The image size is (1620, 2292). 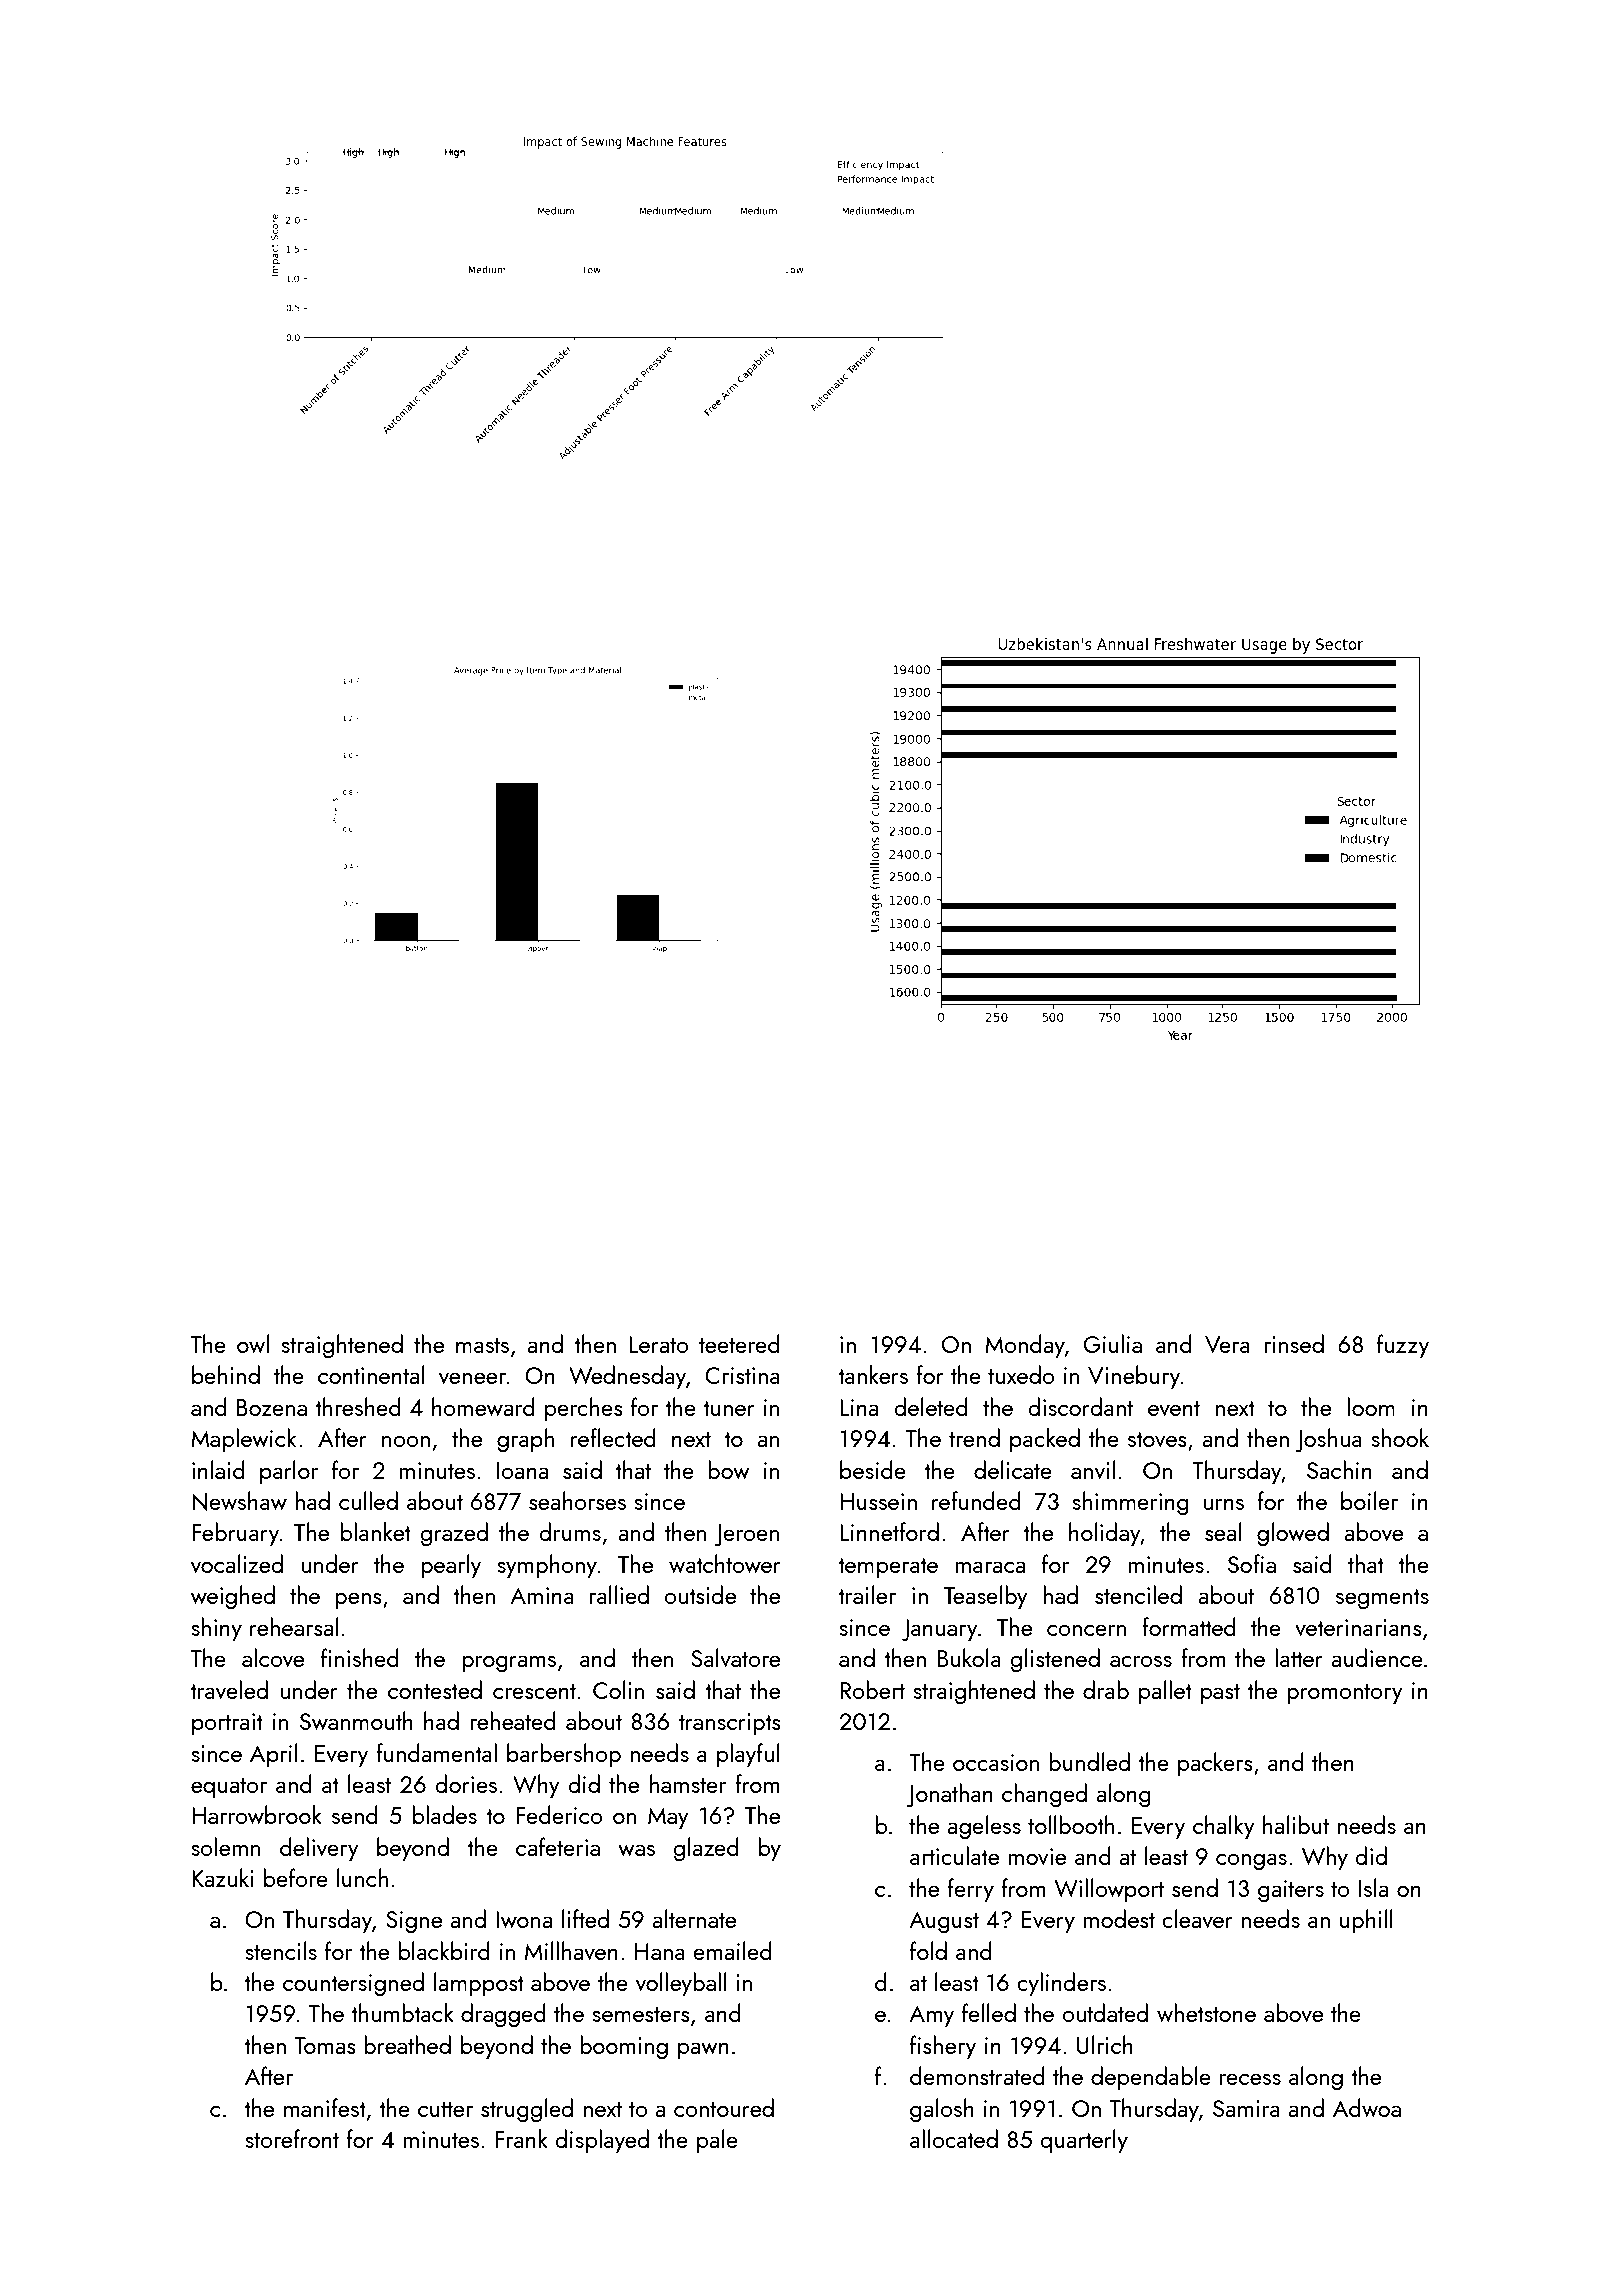 I want to click on finished, so click(x=360, y=1657).
